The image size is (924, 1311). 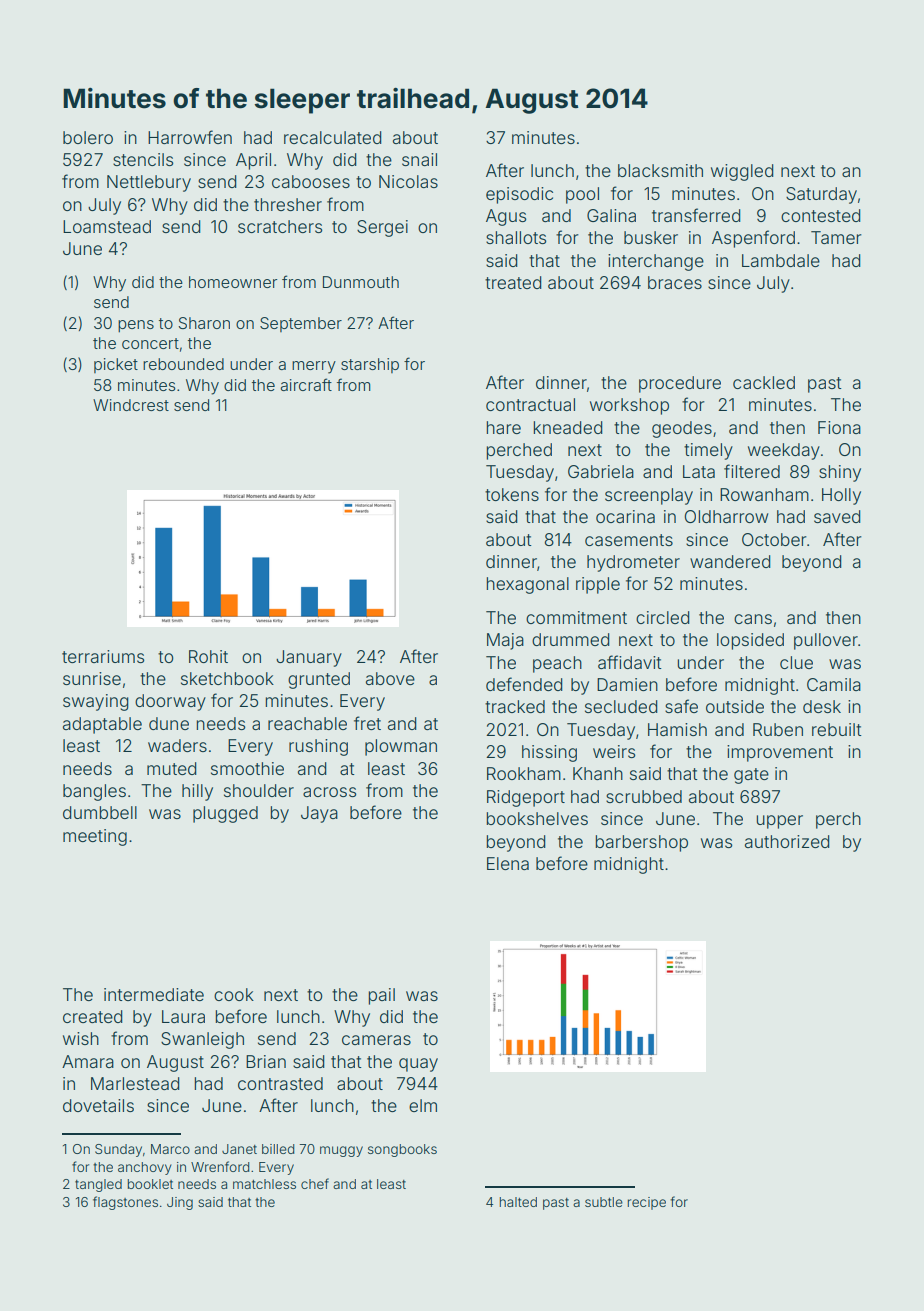 What do you see at coordinates (208, 656) in the document?
I see `Rohit` at bounding box center [208, 656].
